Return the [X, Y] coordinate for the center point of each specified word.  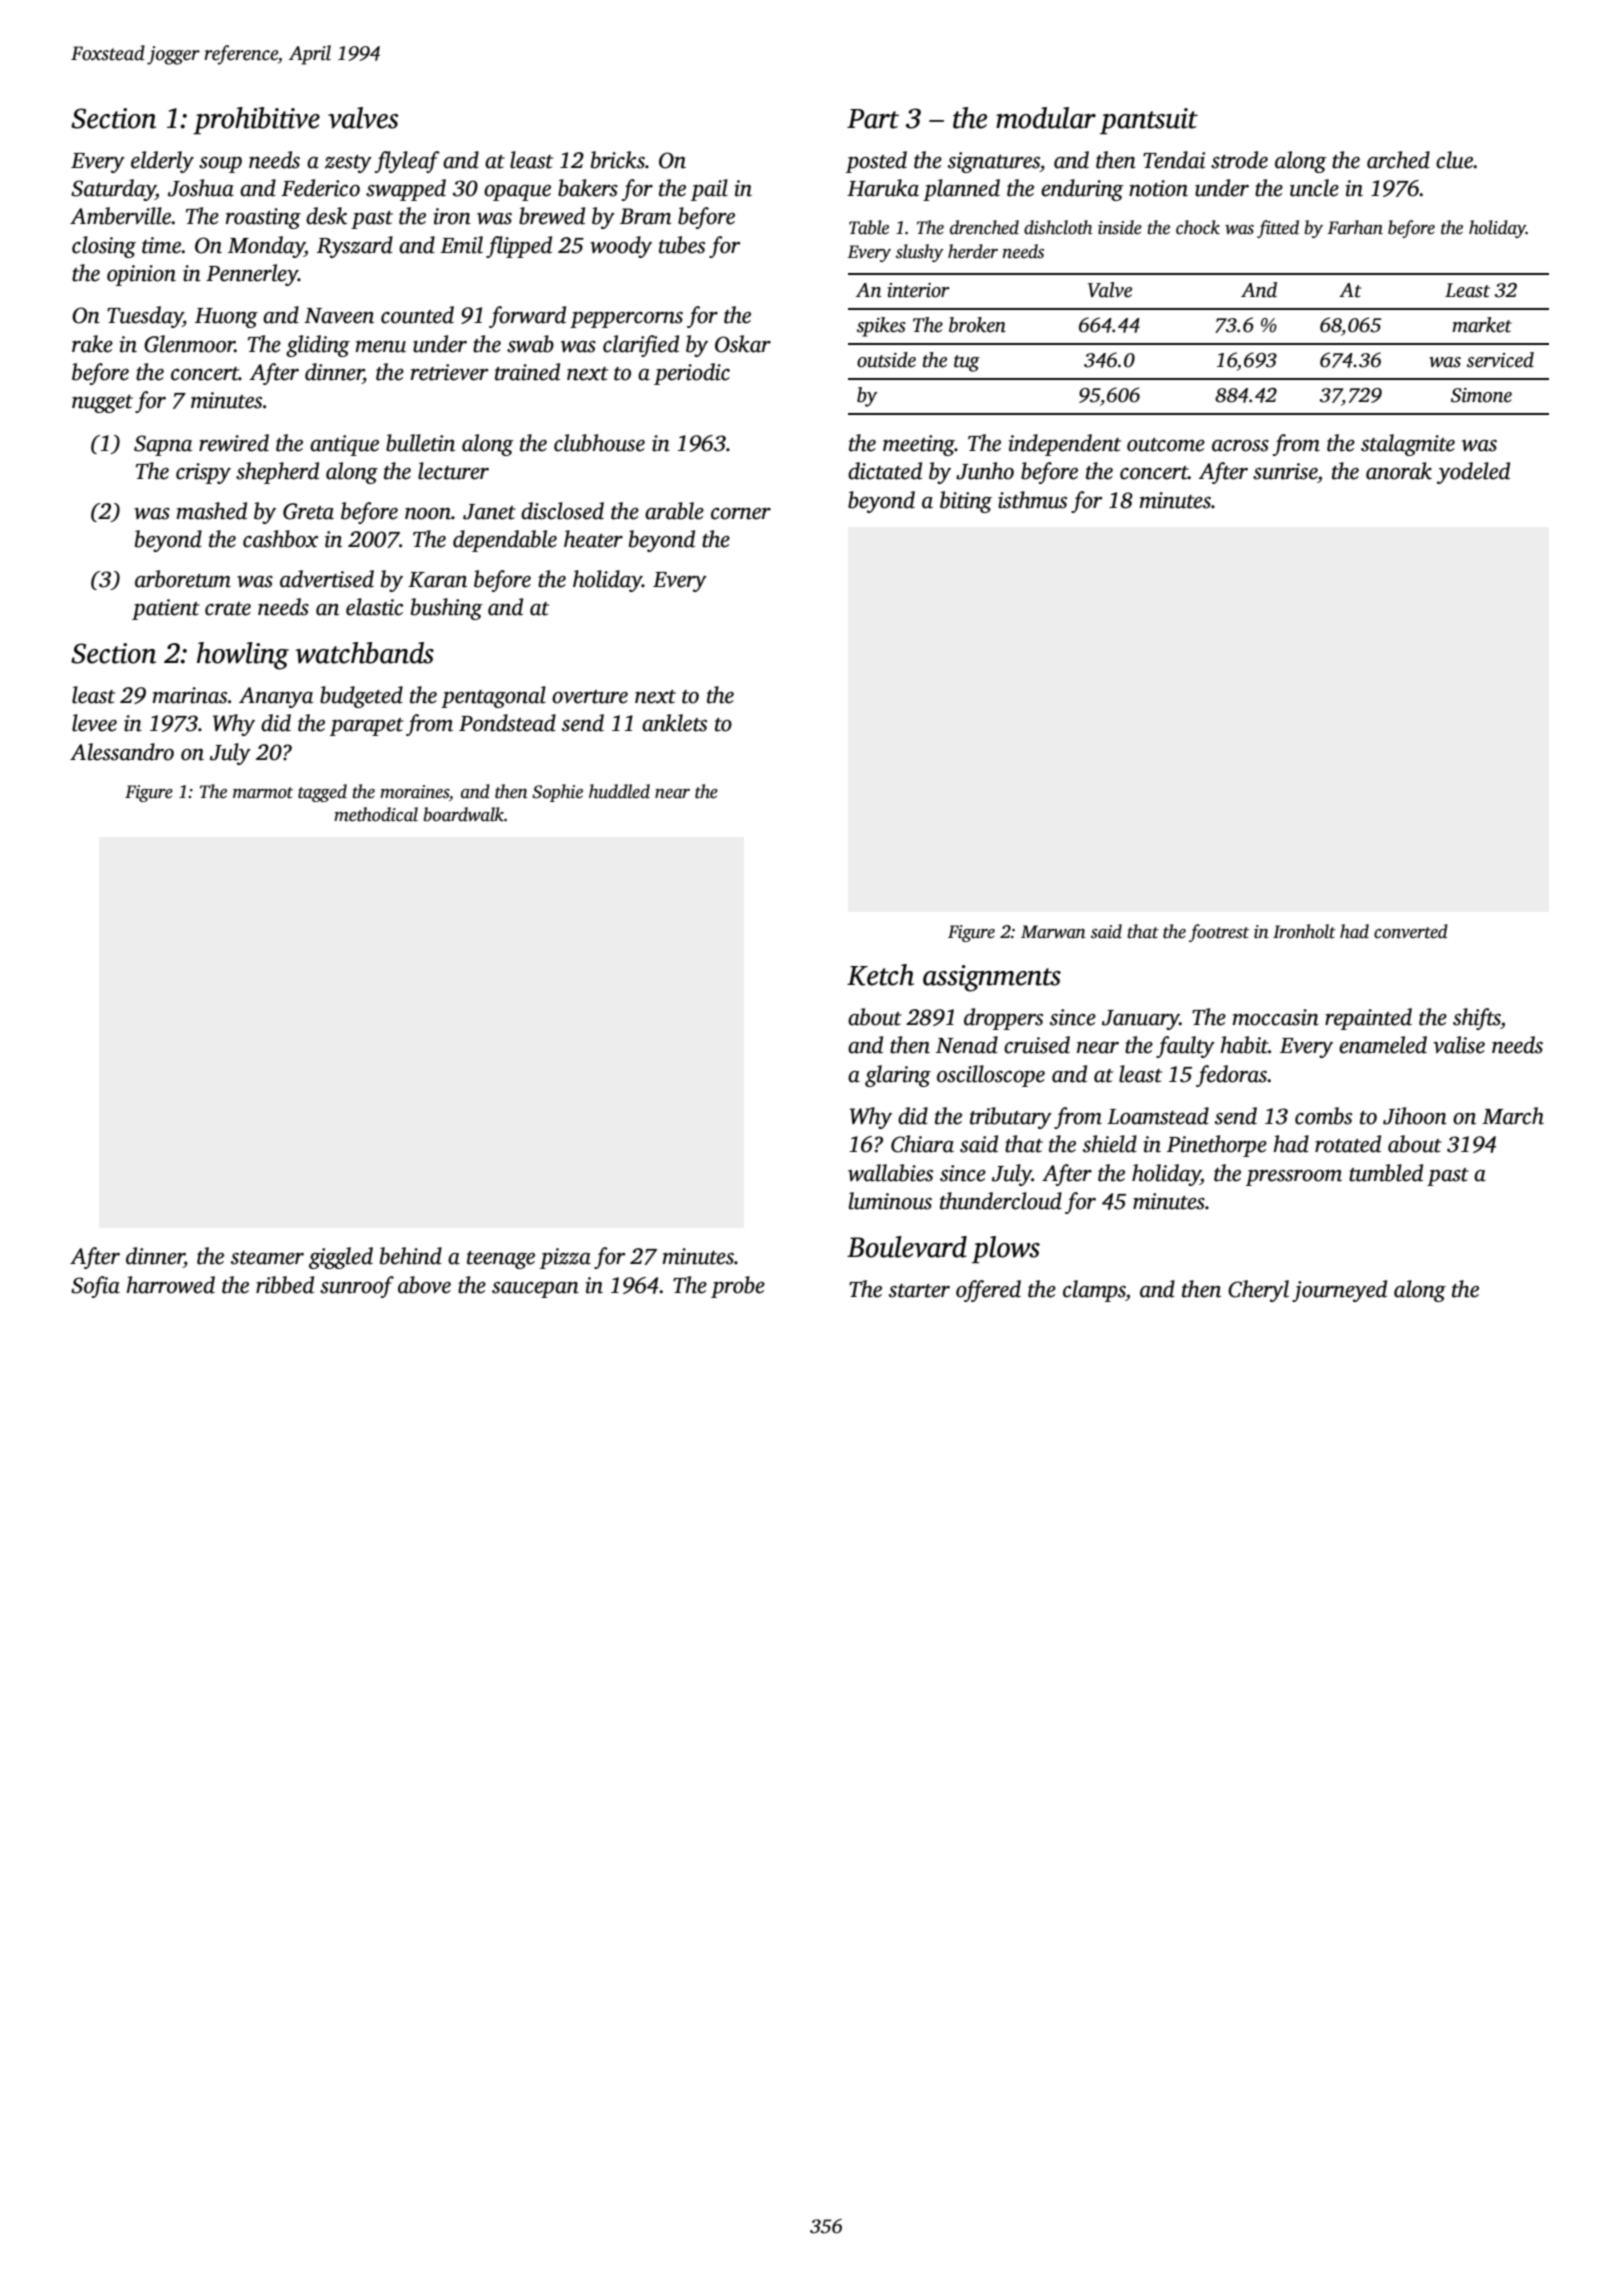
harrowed [170, 1285]
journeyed [1339, 1291]
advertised [327, 579]
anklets [674, 723]
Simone [1481, 395]
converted [1411, 931]
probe [738, 1287]
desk [326, 216]
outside [886, 360]
